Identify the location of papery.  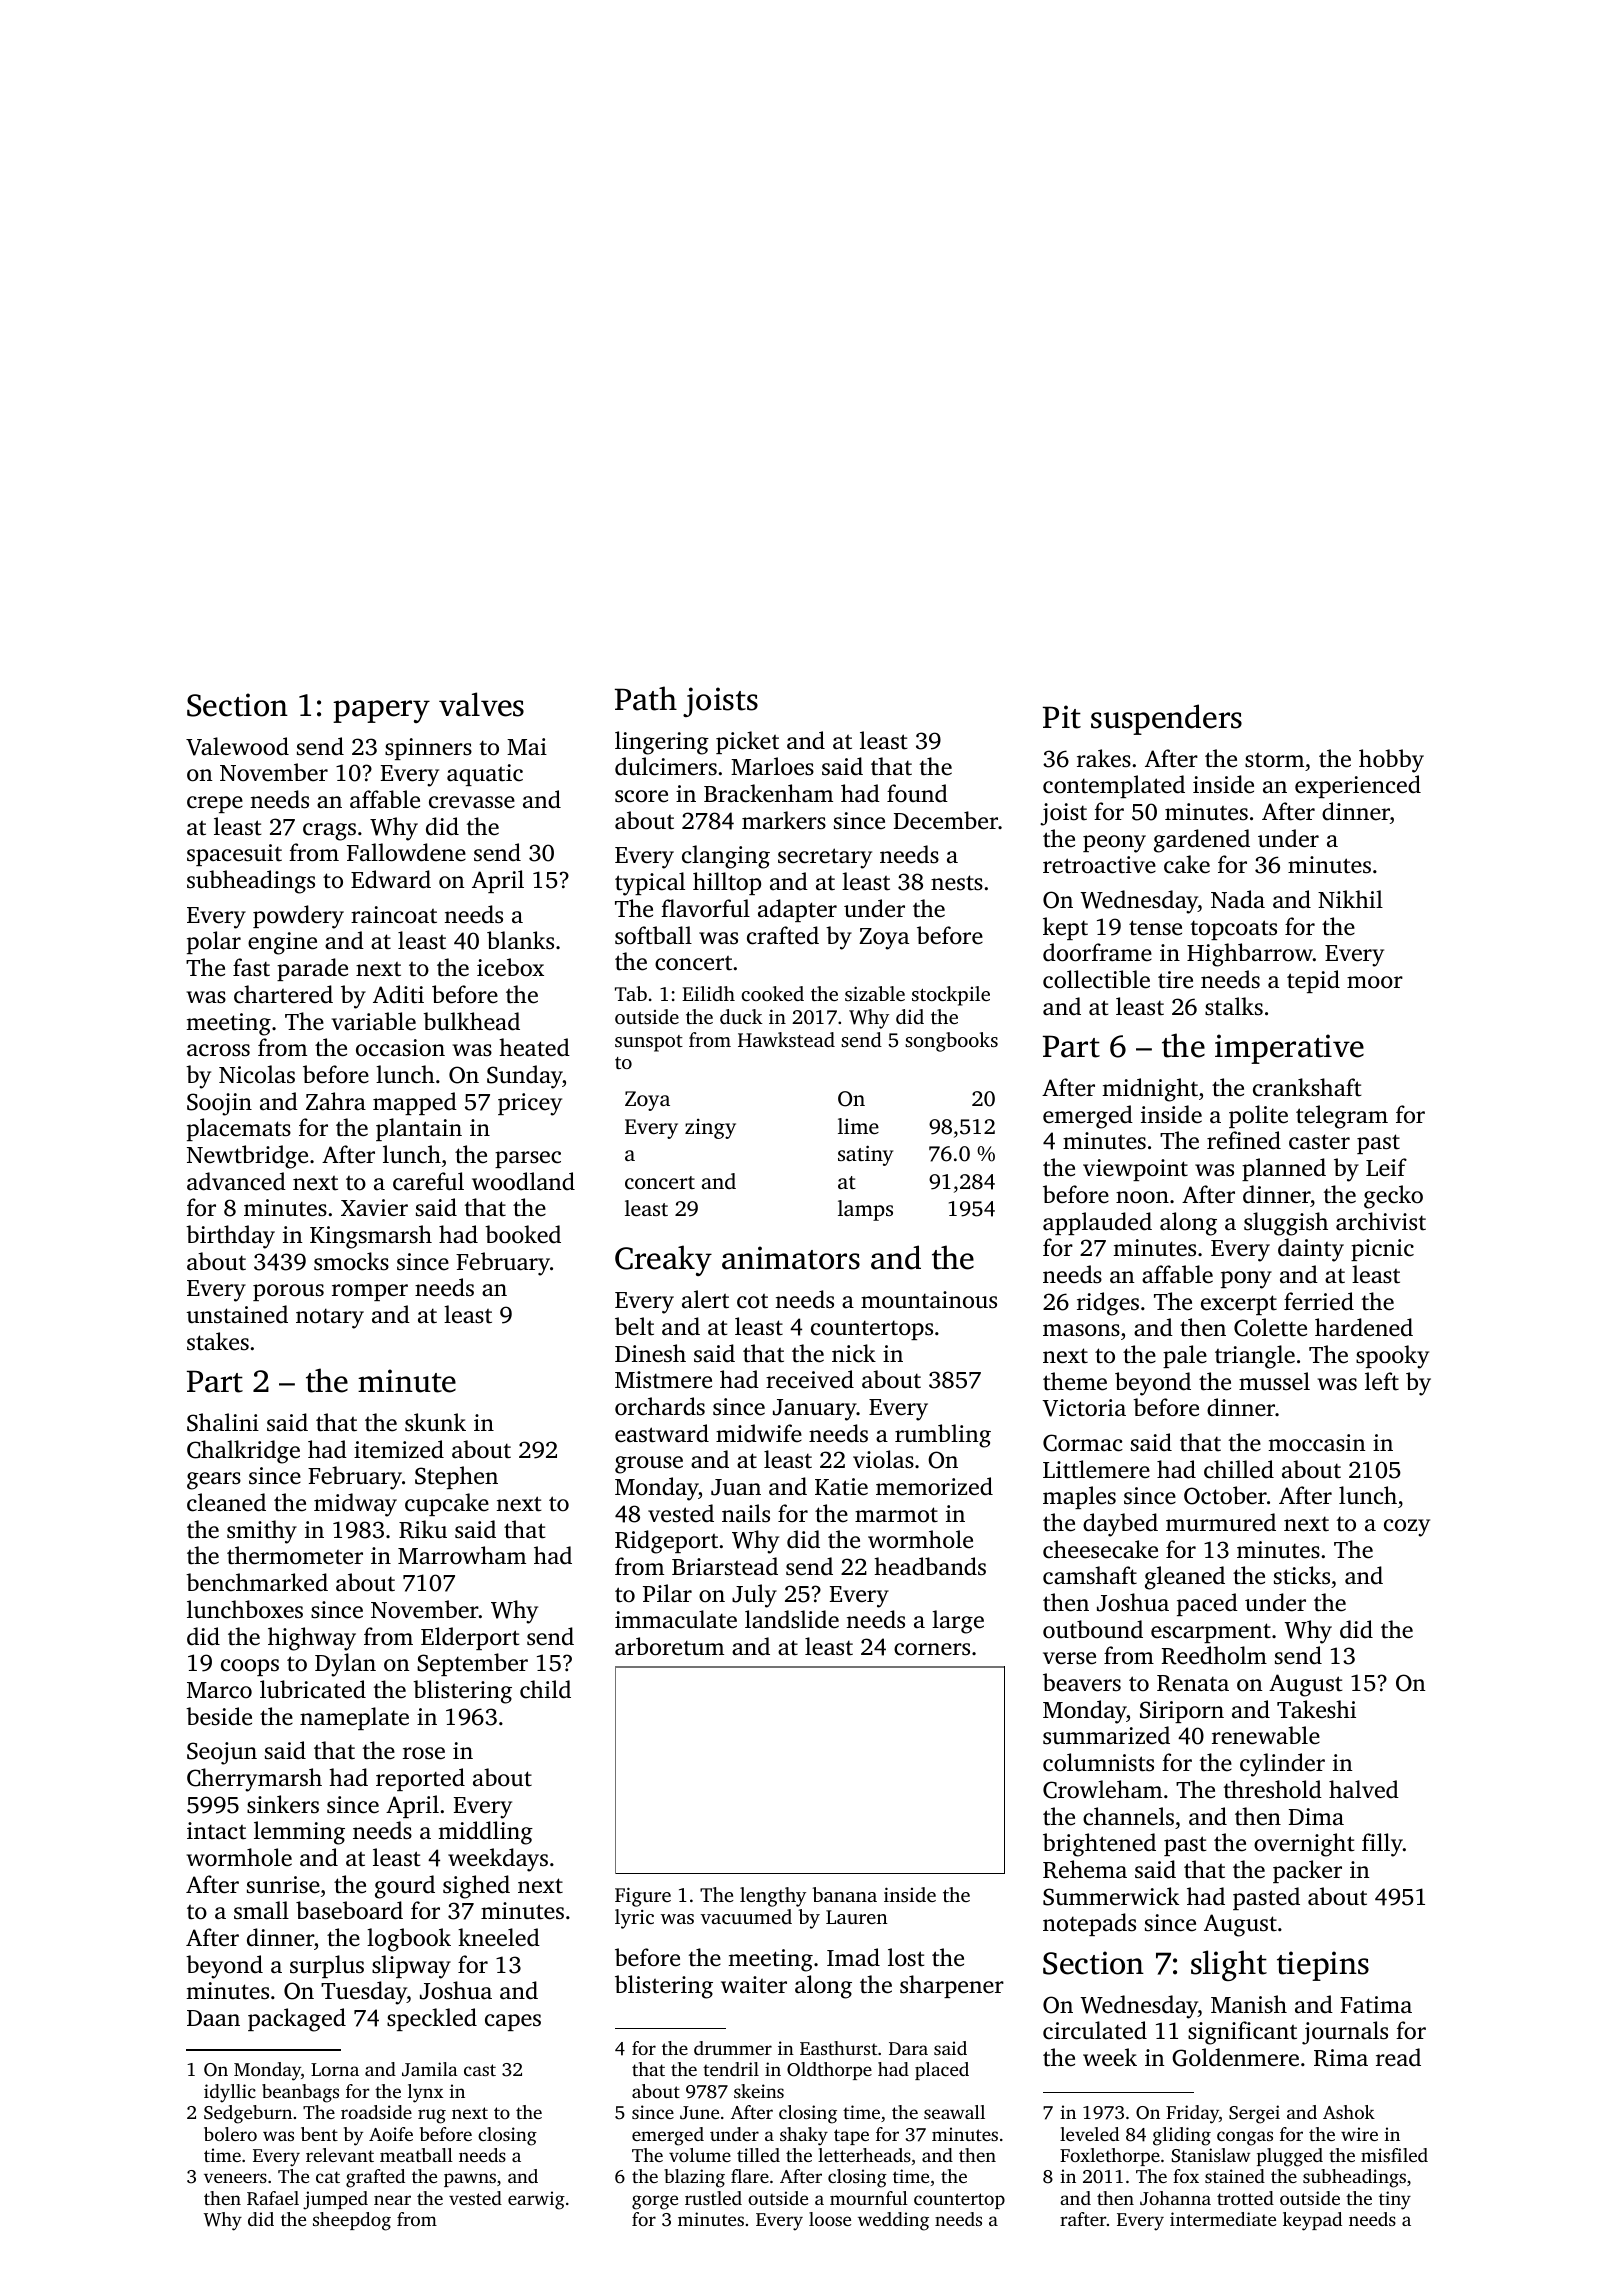
(381, 711).
